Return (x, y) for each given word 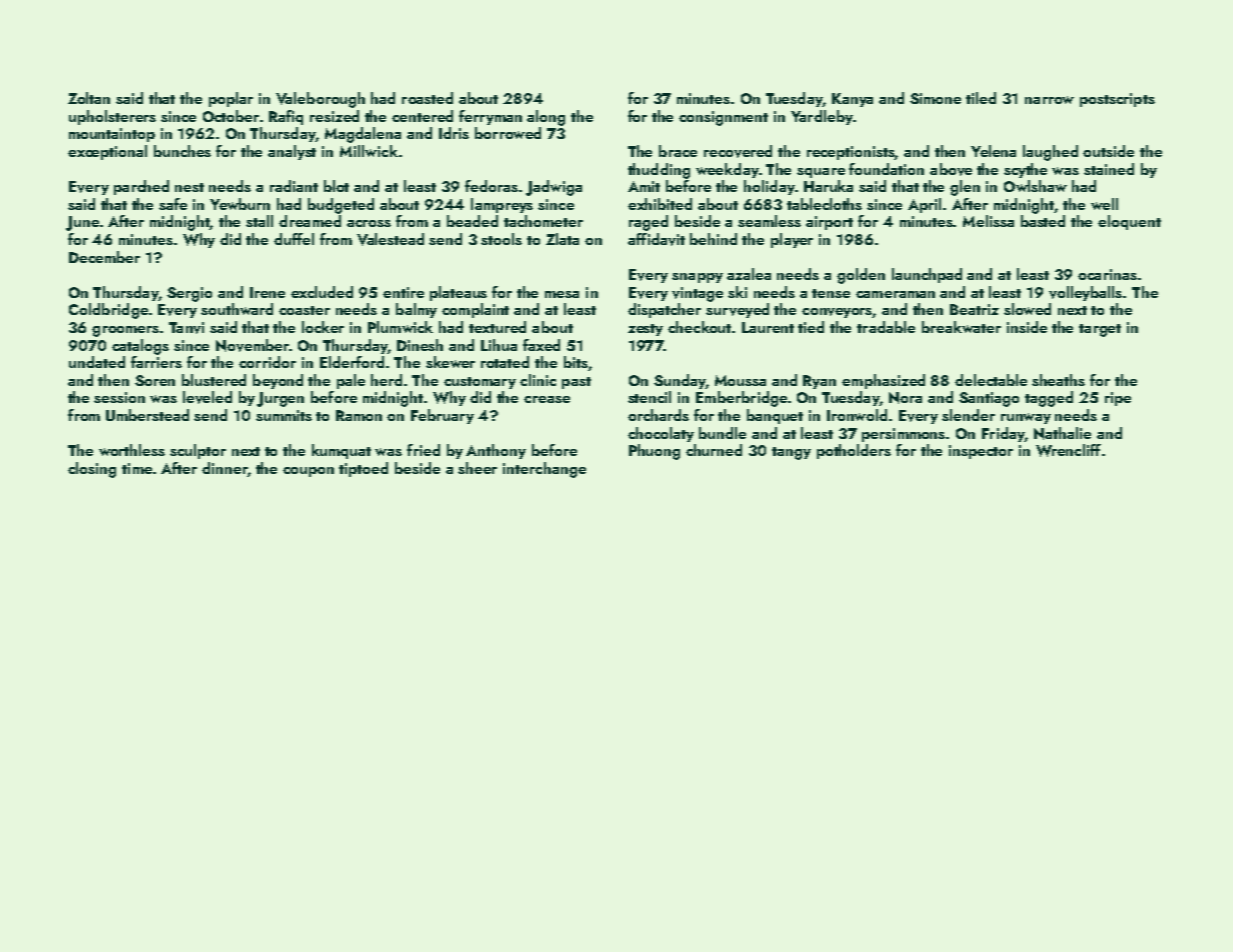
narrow (1049, 100)
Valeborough (320, 100)
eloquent (1129, 222)
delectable (991, 380)
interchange (544, 470)
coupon (308, 472)
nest (189, 187)
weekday (727, 170)
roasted (427, 98)
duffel (294, 239)
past (576, 383)
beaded (472, 221)
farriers (156, 362)
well (1104, 204)
